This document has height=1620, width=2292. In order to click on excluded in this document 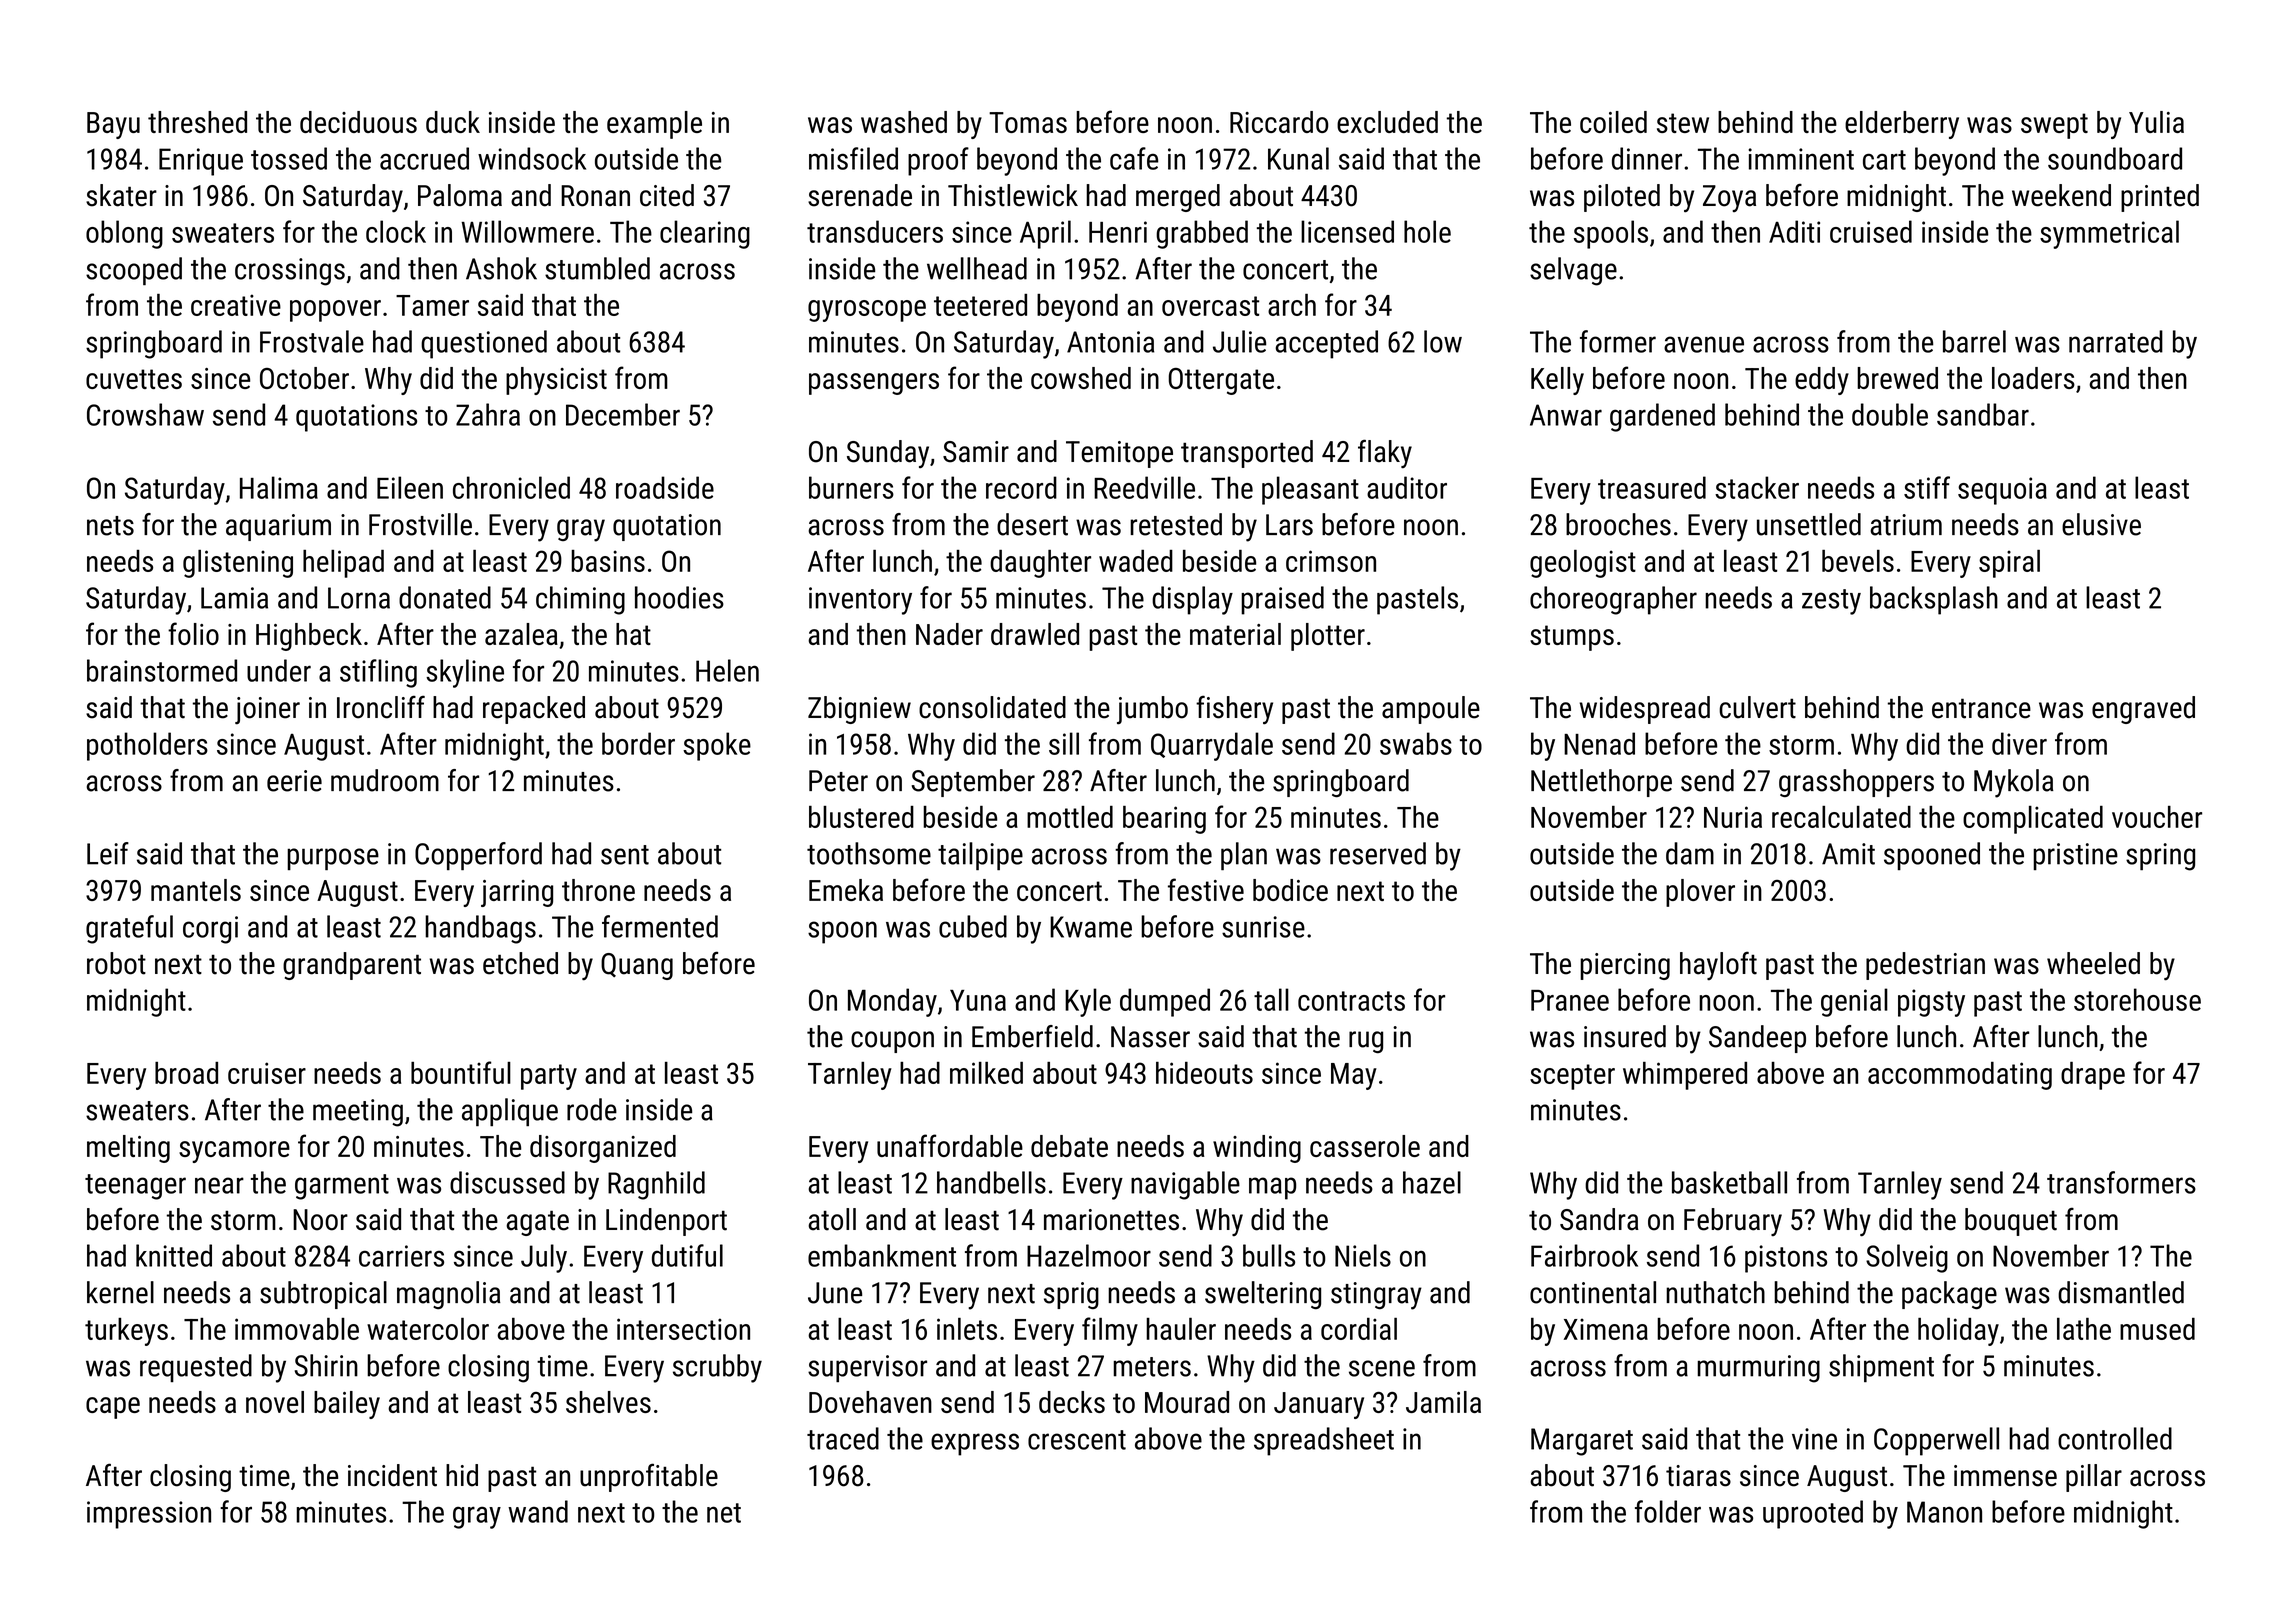, I will do `click(1387, 122)`.
